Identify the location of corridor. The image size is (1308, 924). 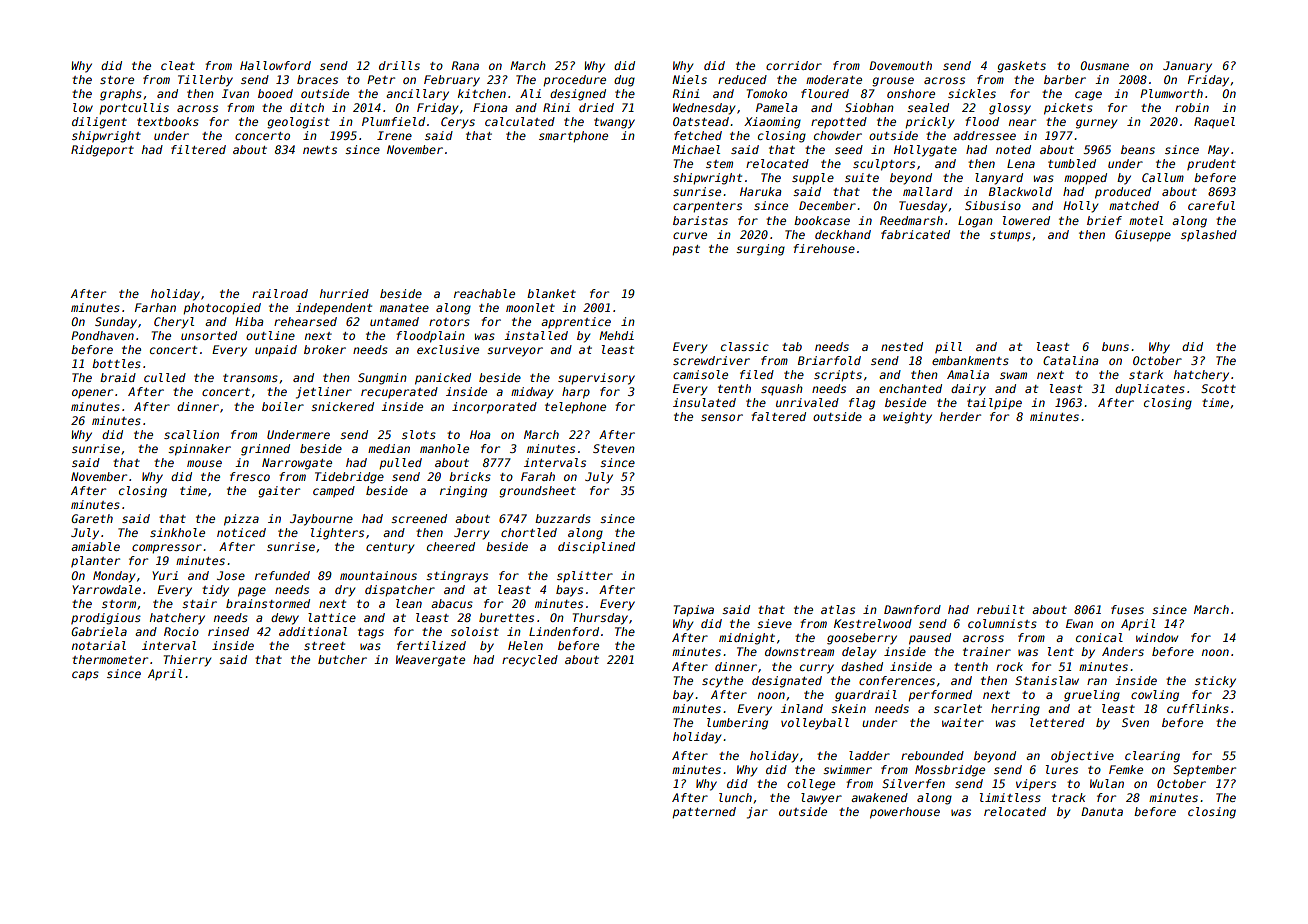
(794, 65).
